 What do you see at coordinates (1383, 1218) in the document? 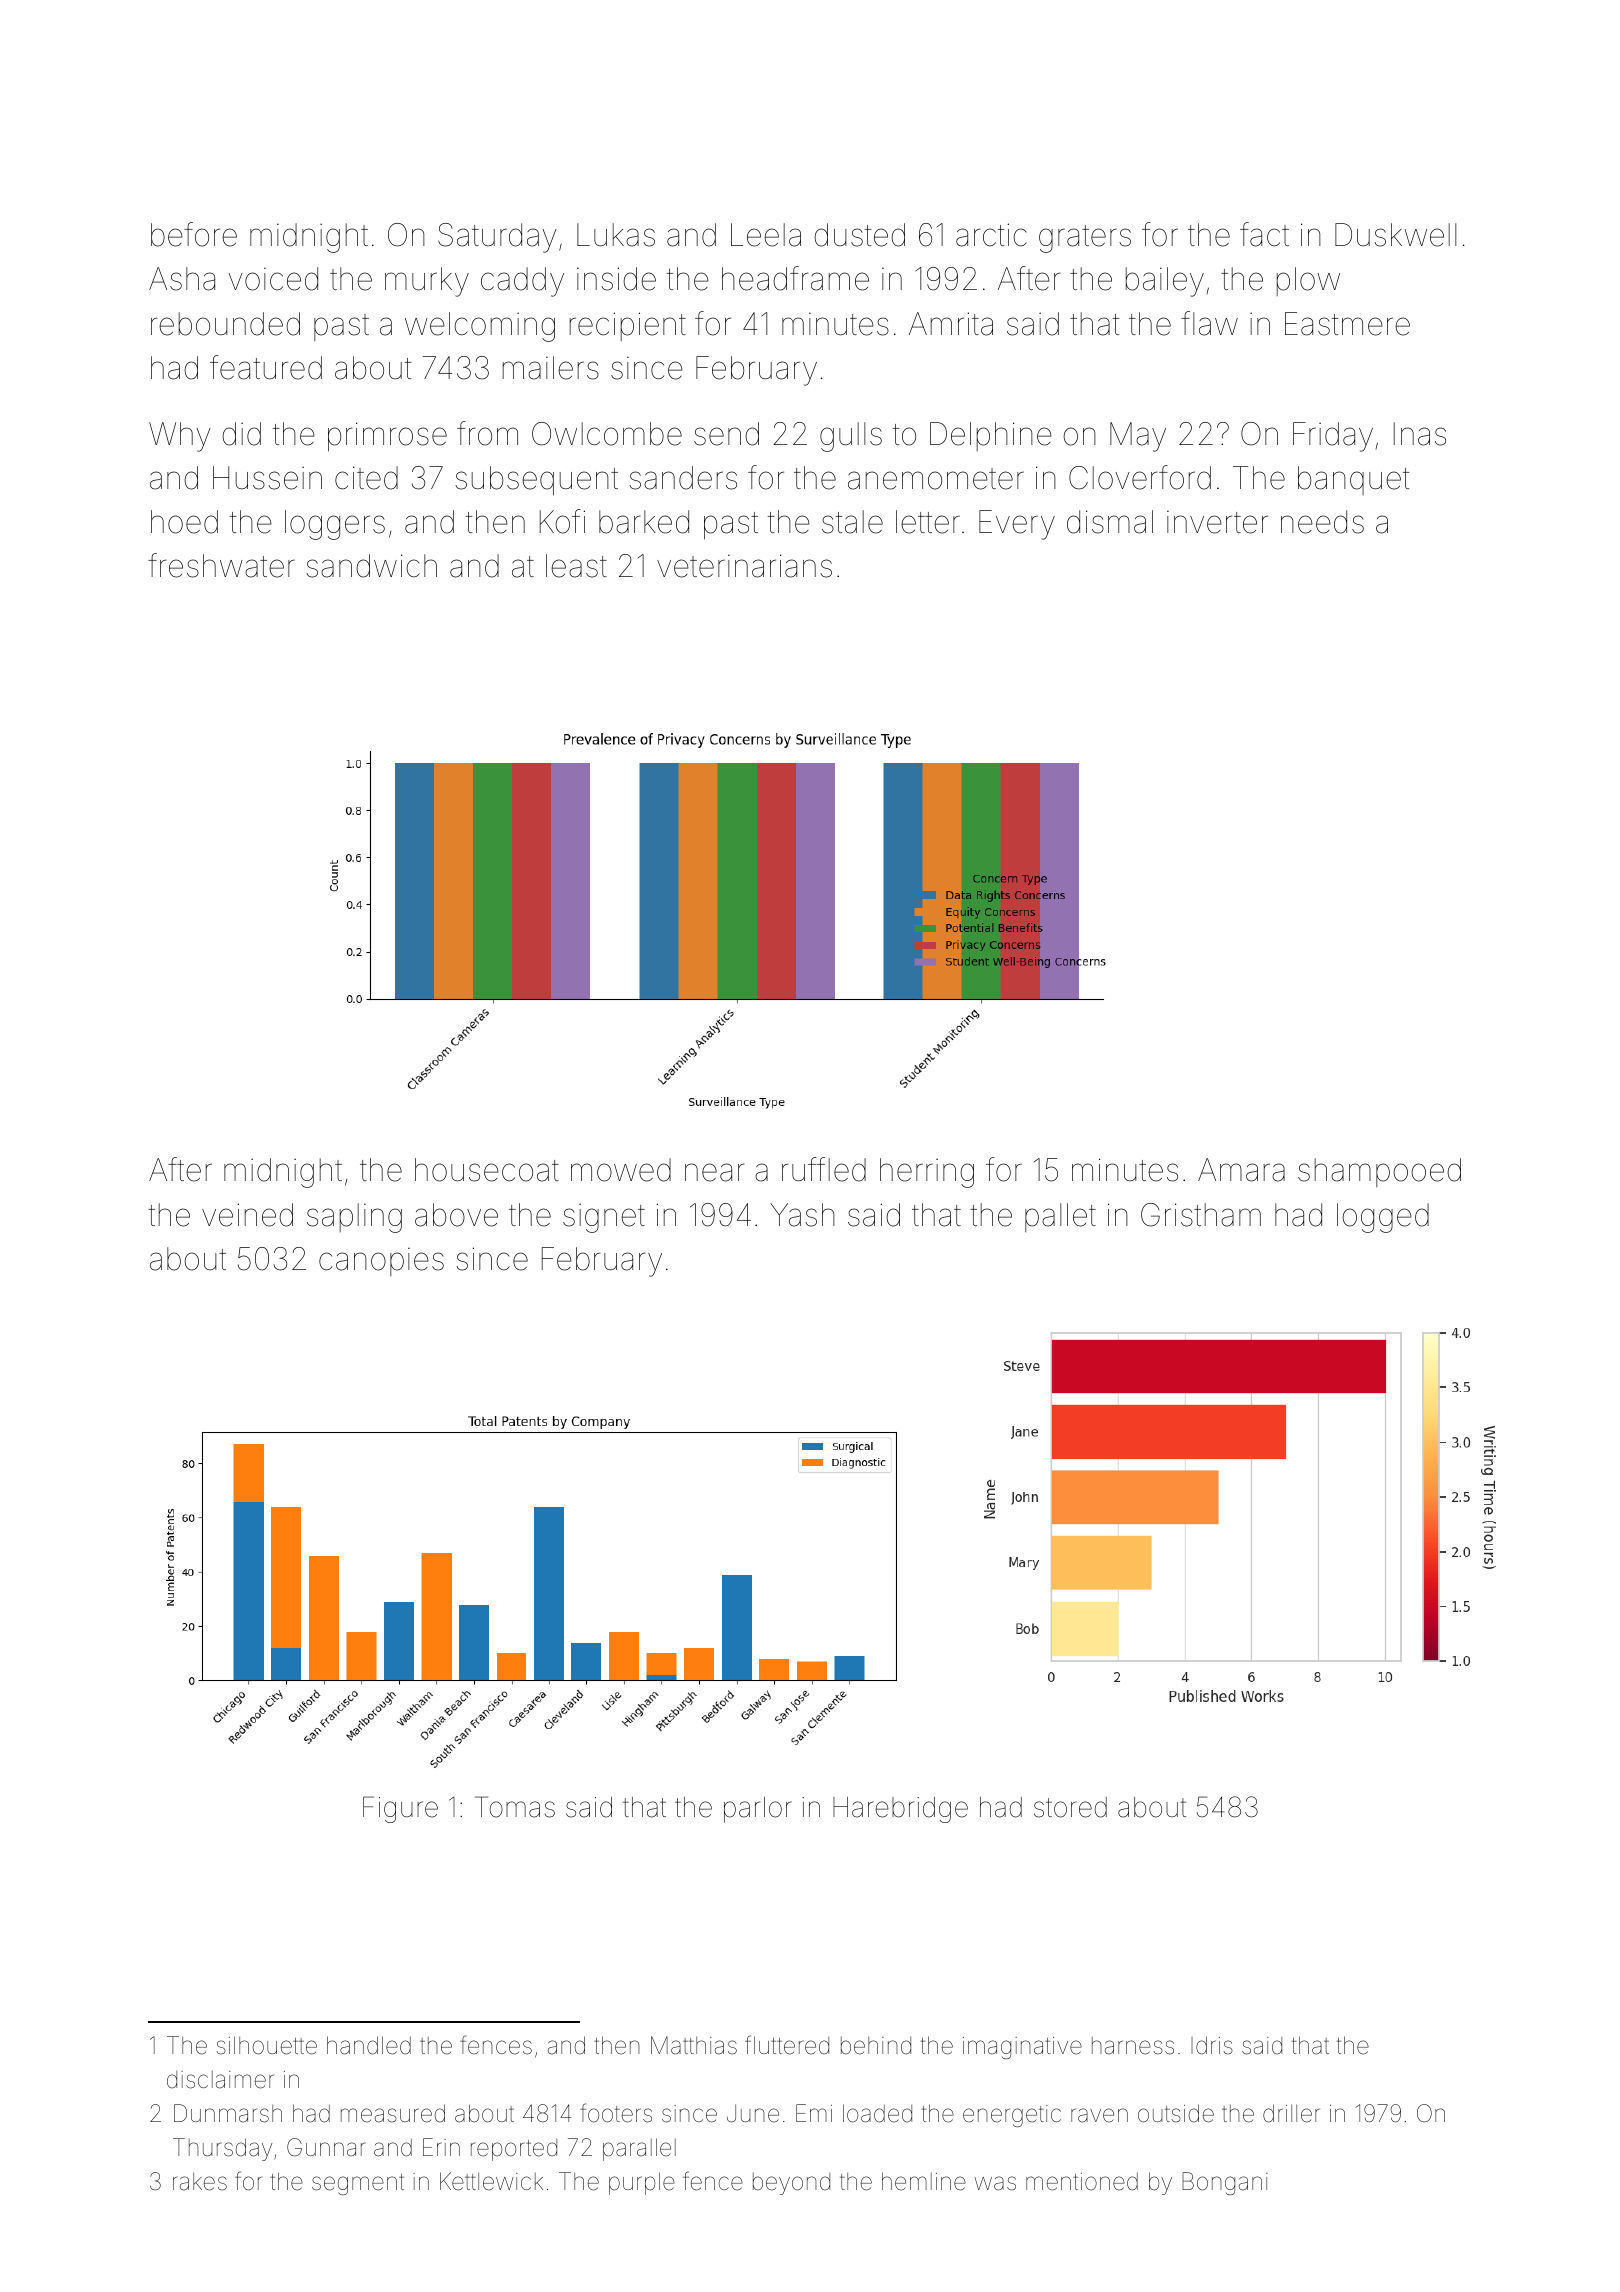
I see `logged` at bounding box center [1383, 1218].
